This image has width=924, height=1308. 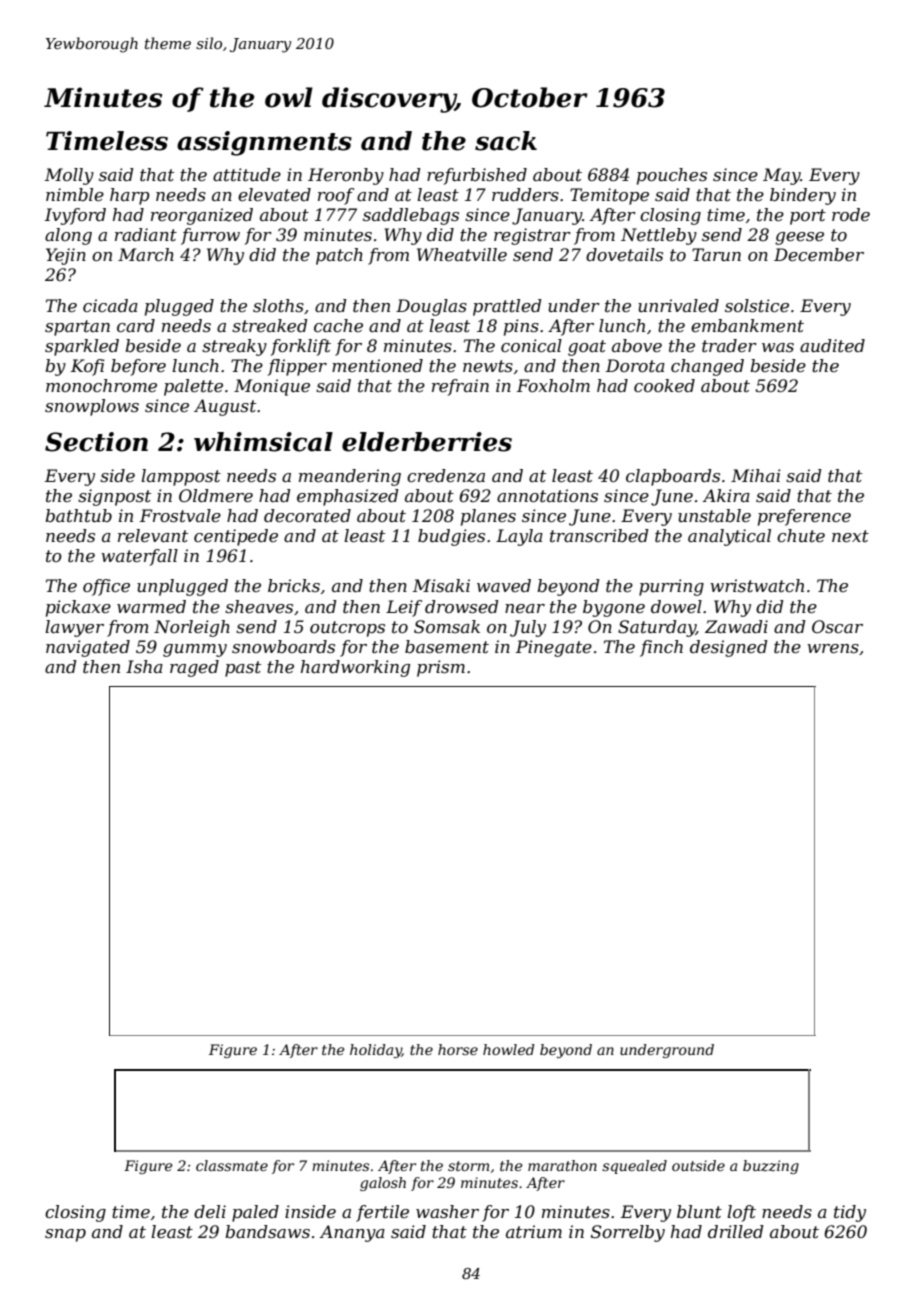 What do you see at coordinates (628, 1233) in the image?
I see `Sorrelby` at bounding box center [628, 1233].
